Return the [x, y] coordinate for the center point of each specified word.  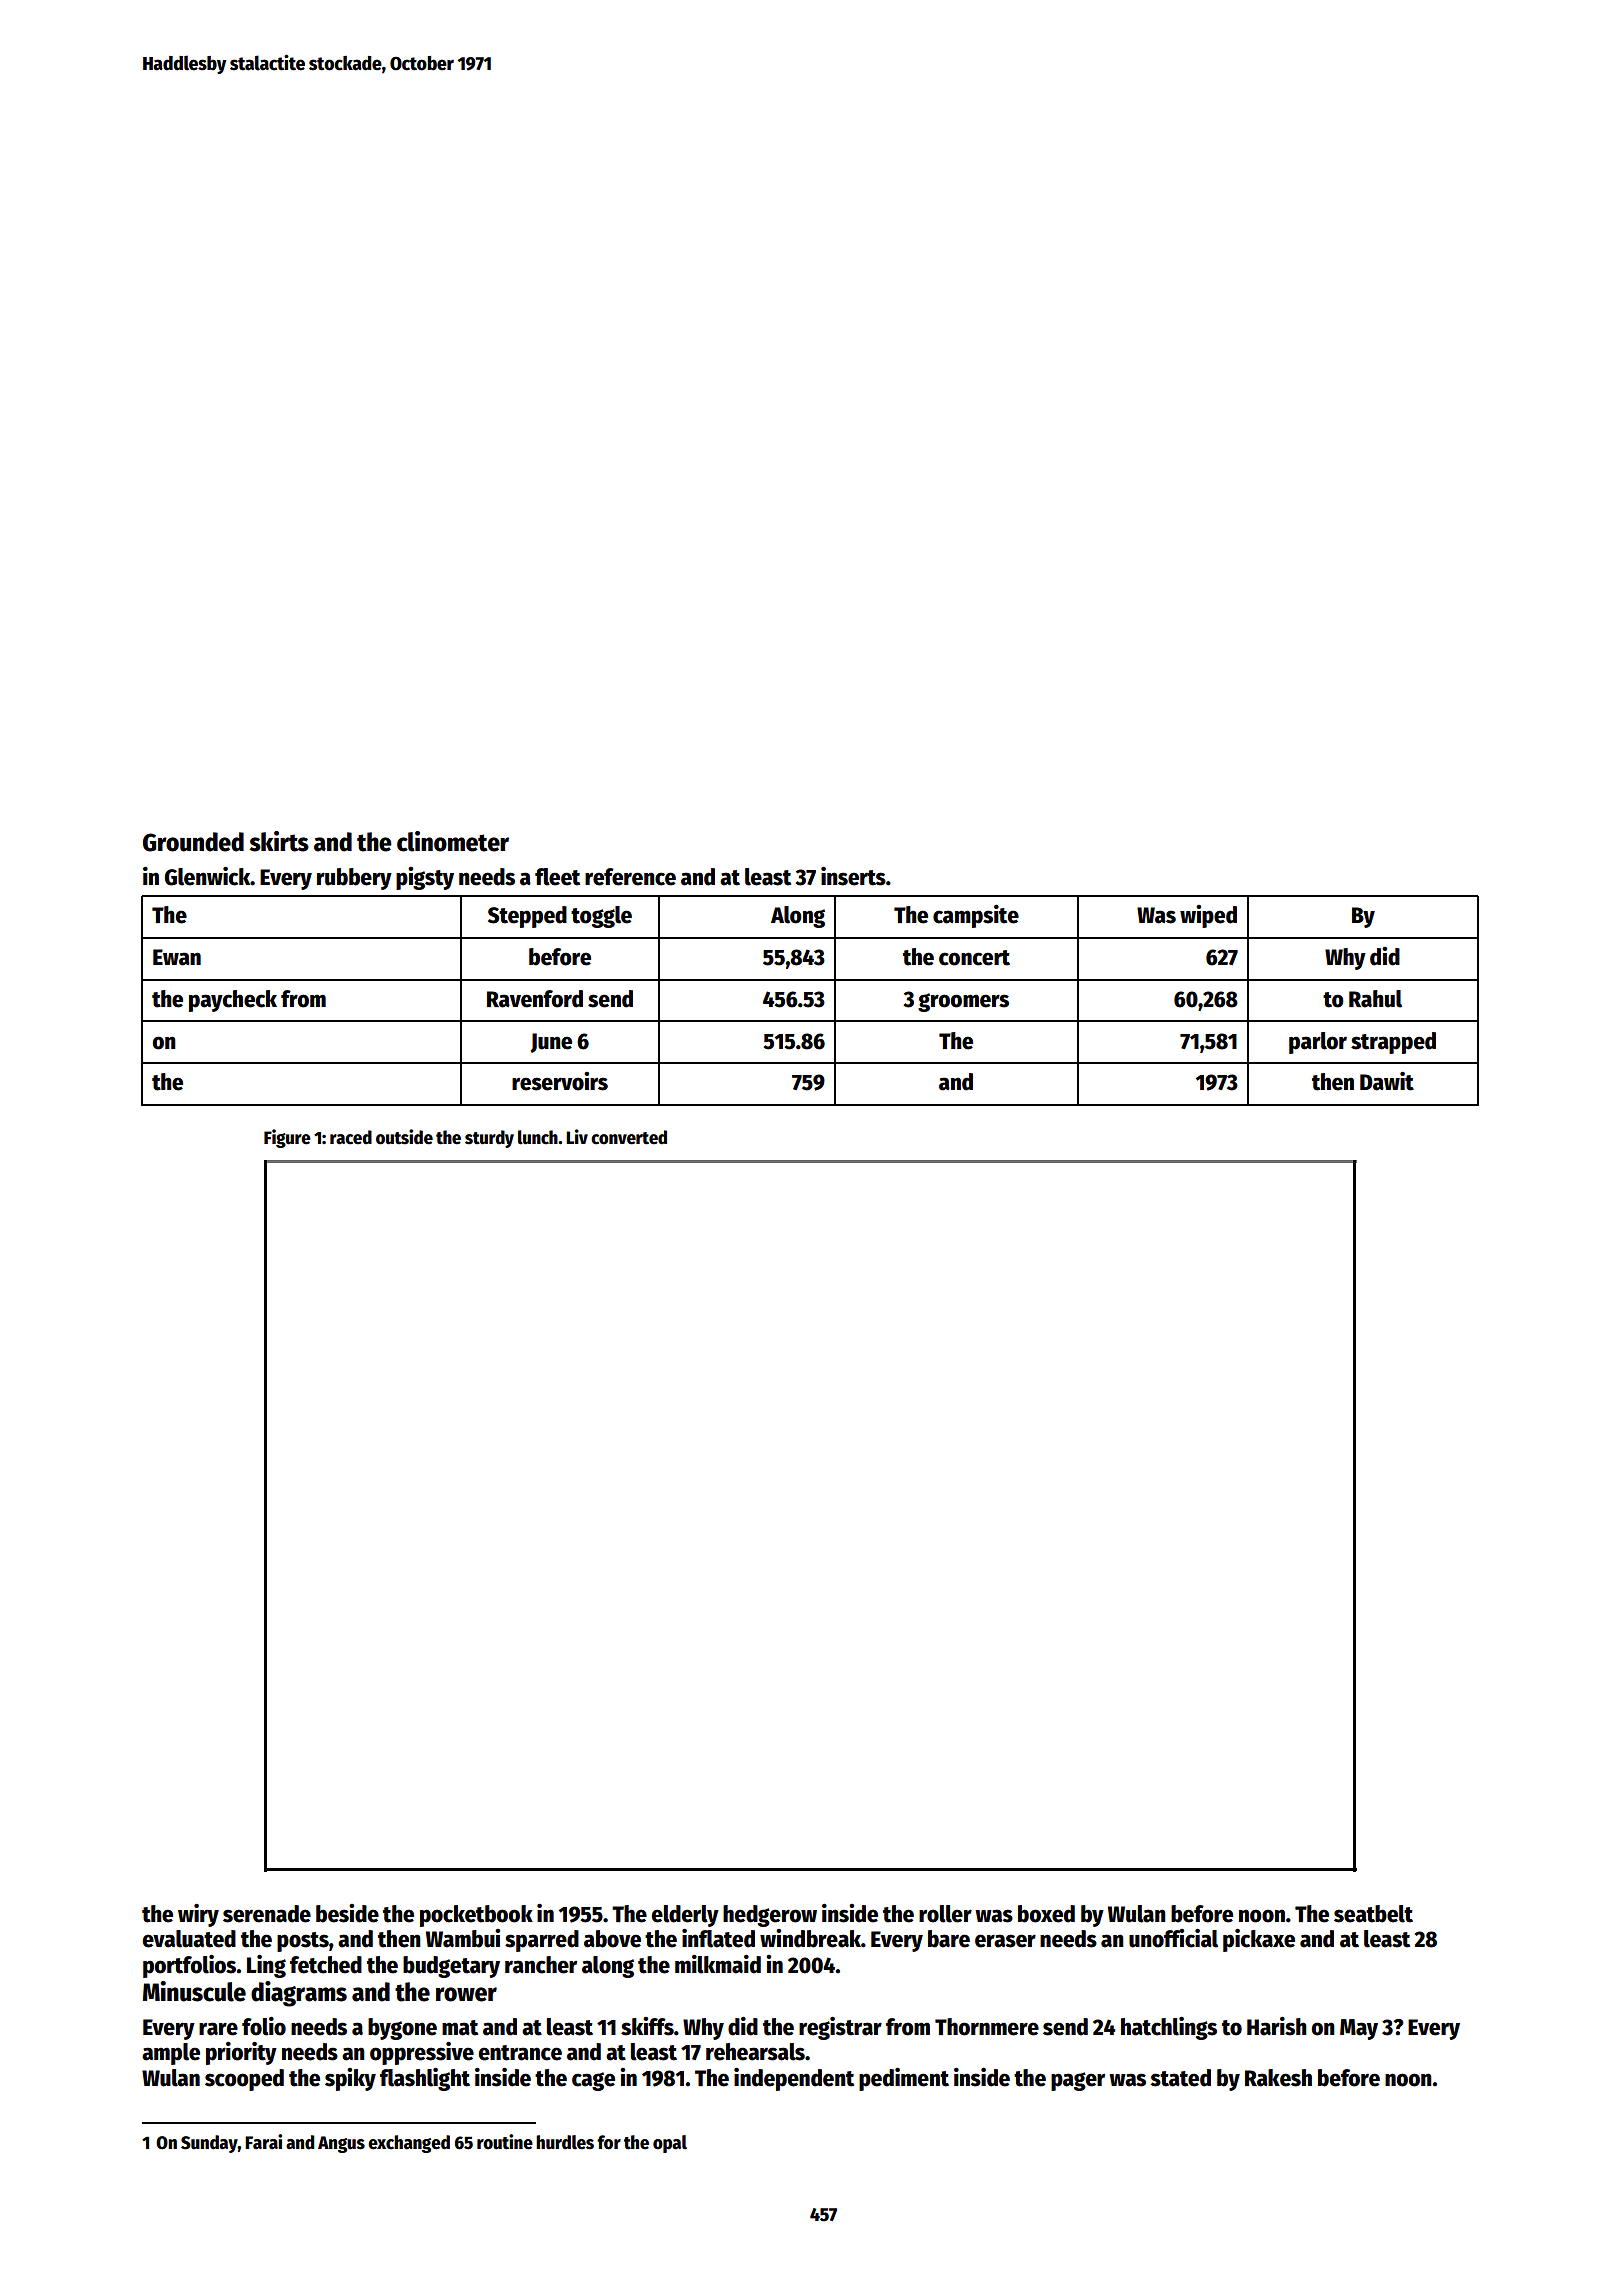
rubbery [354, 879]
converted [629, 1137]
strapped [1393, 1043]
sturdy [489, 1139]
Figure [287, 1138]
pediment [904, 2079]
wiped [1208, 916]
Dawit [1387, 1081]
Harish [1277, 2026]
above [612, 1939]
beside [347, 1913]
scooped [244, 2080]
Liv [577, 1136]
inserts [853, 876]
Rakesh [1278, 2078]
